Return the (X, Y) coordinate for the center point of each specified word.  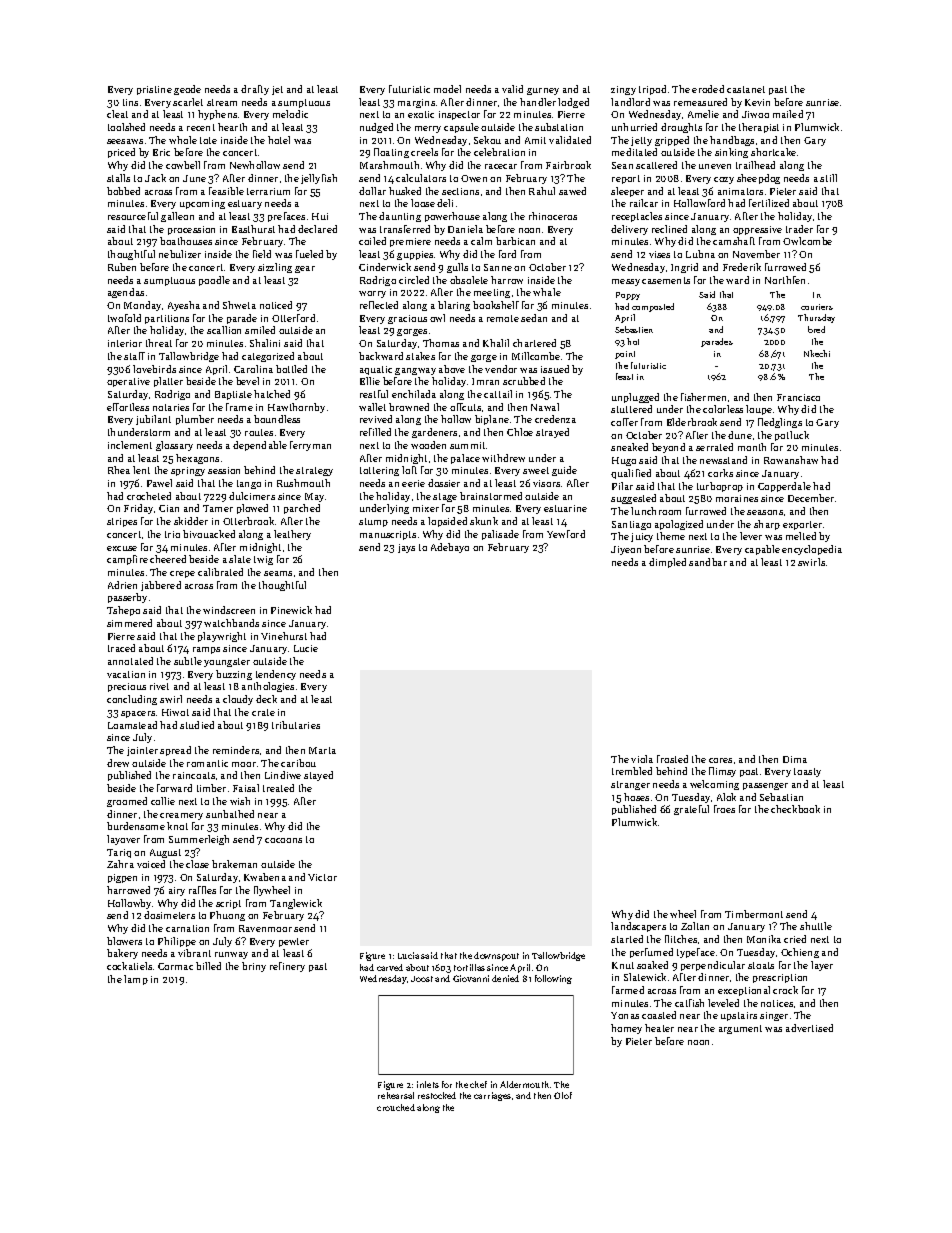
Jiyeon (626, 550)
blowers (124, 941)
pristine (154, 90)
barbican (515, 241)
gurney (543, 91)
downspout (496, 956)
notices (777, 1003)
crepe (182, 574)
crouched (396, 1107)
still (828, 178)
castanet (746, 89)
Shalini (265, 343)
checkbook (795, 809)
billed (208, 966)
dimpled (667, 563)
